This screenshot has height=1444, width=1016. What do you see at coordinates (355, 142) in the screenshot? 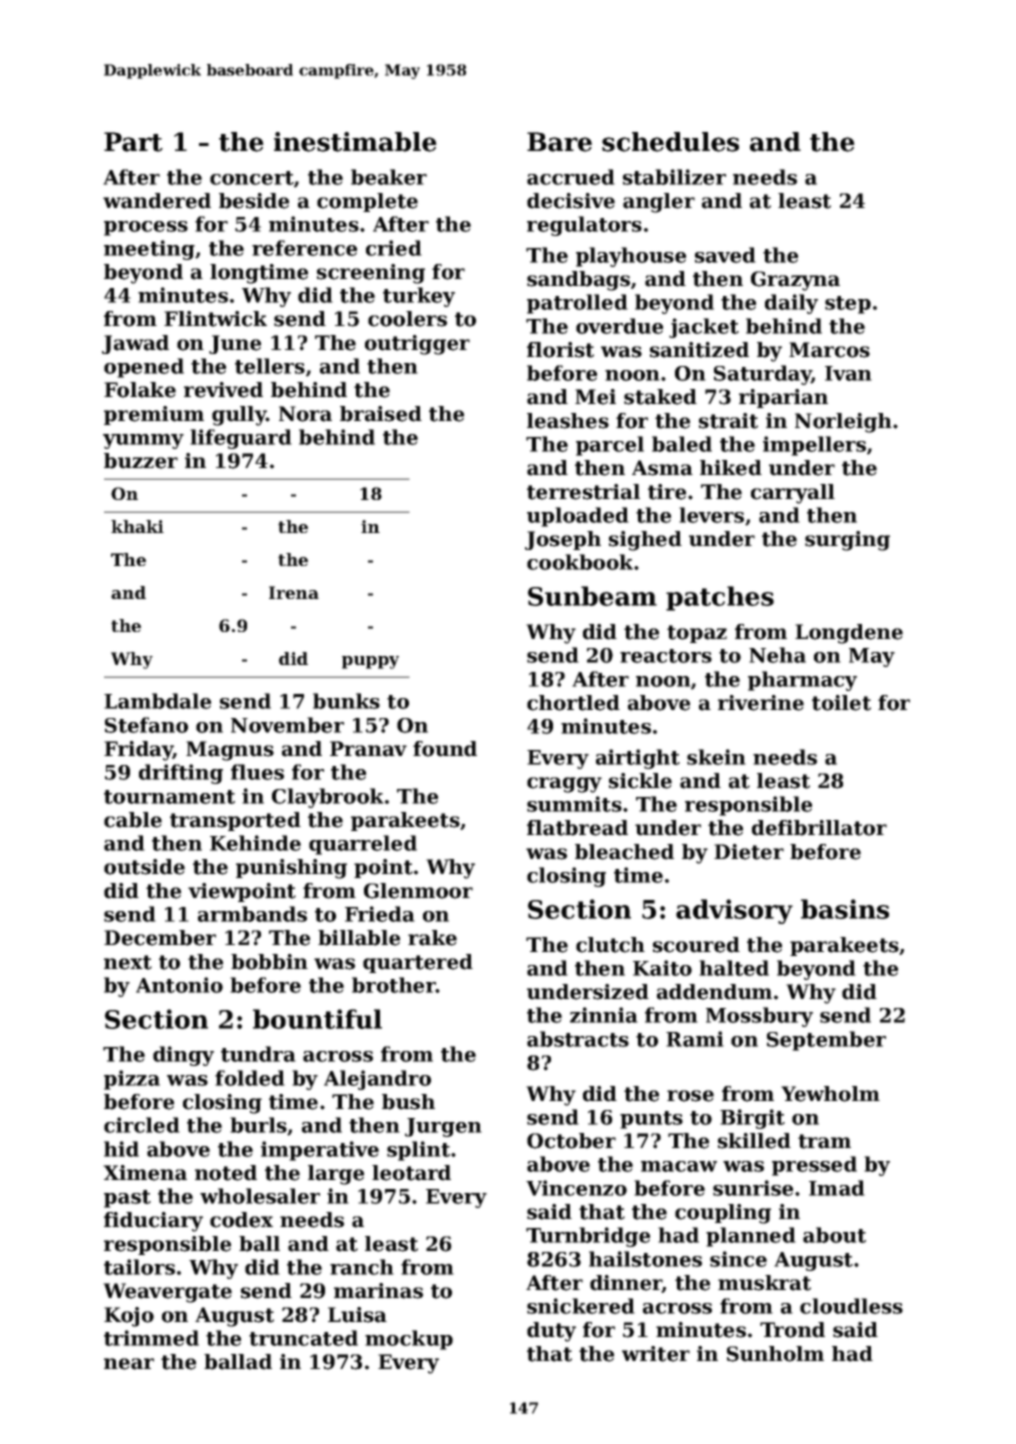
I see `inestimable` at bounding box center [355, 142].
